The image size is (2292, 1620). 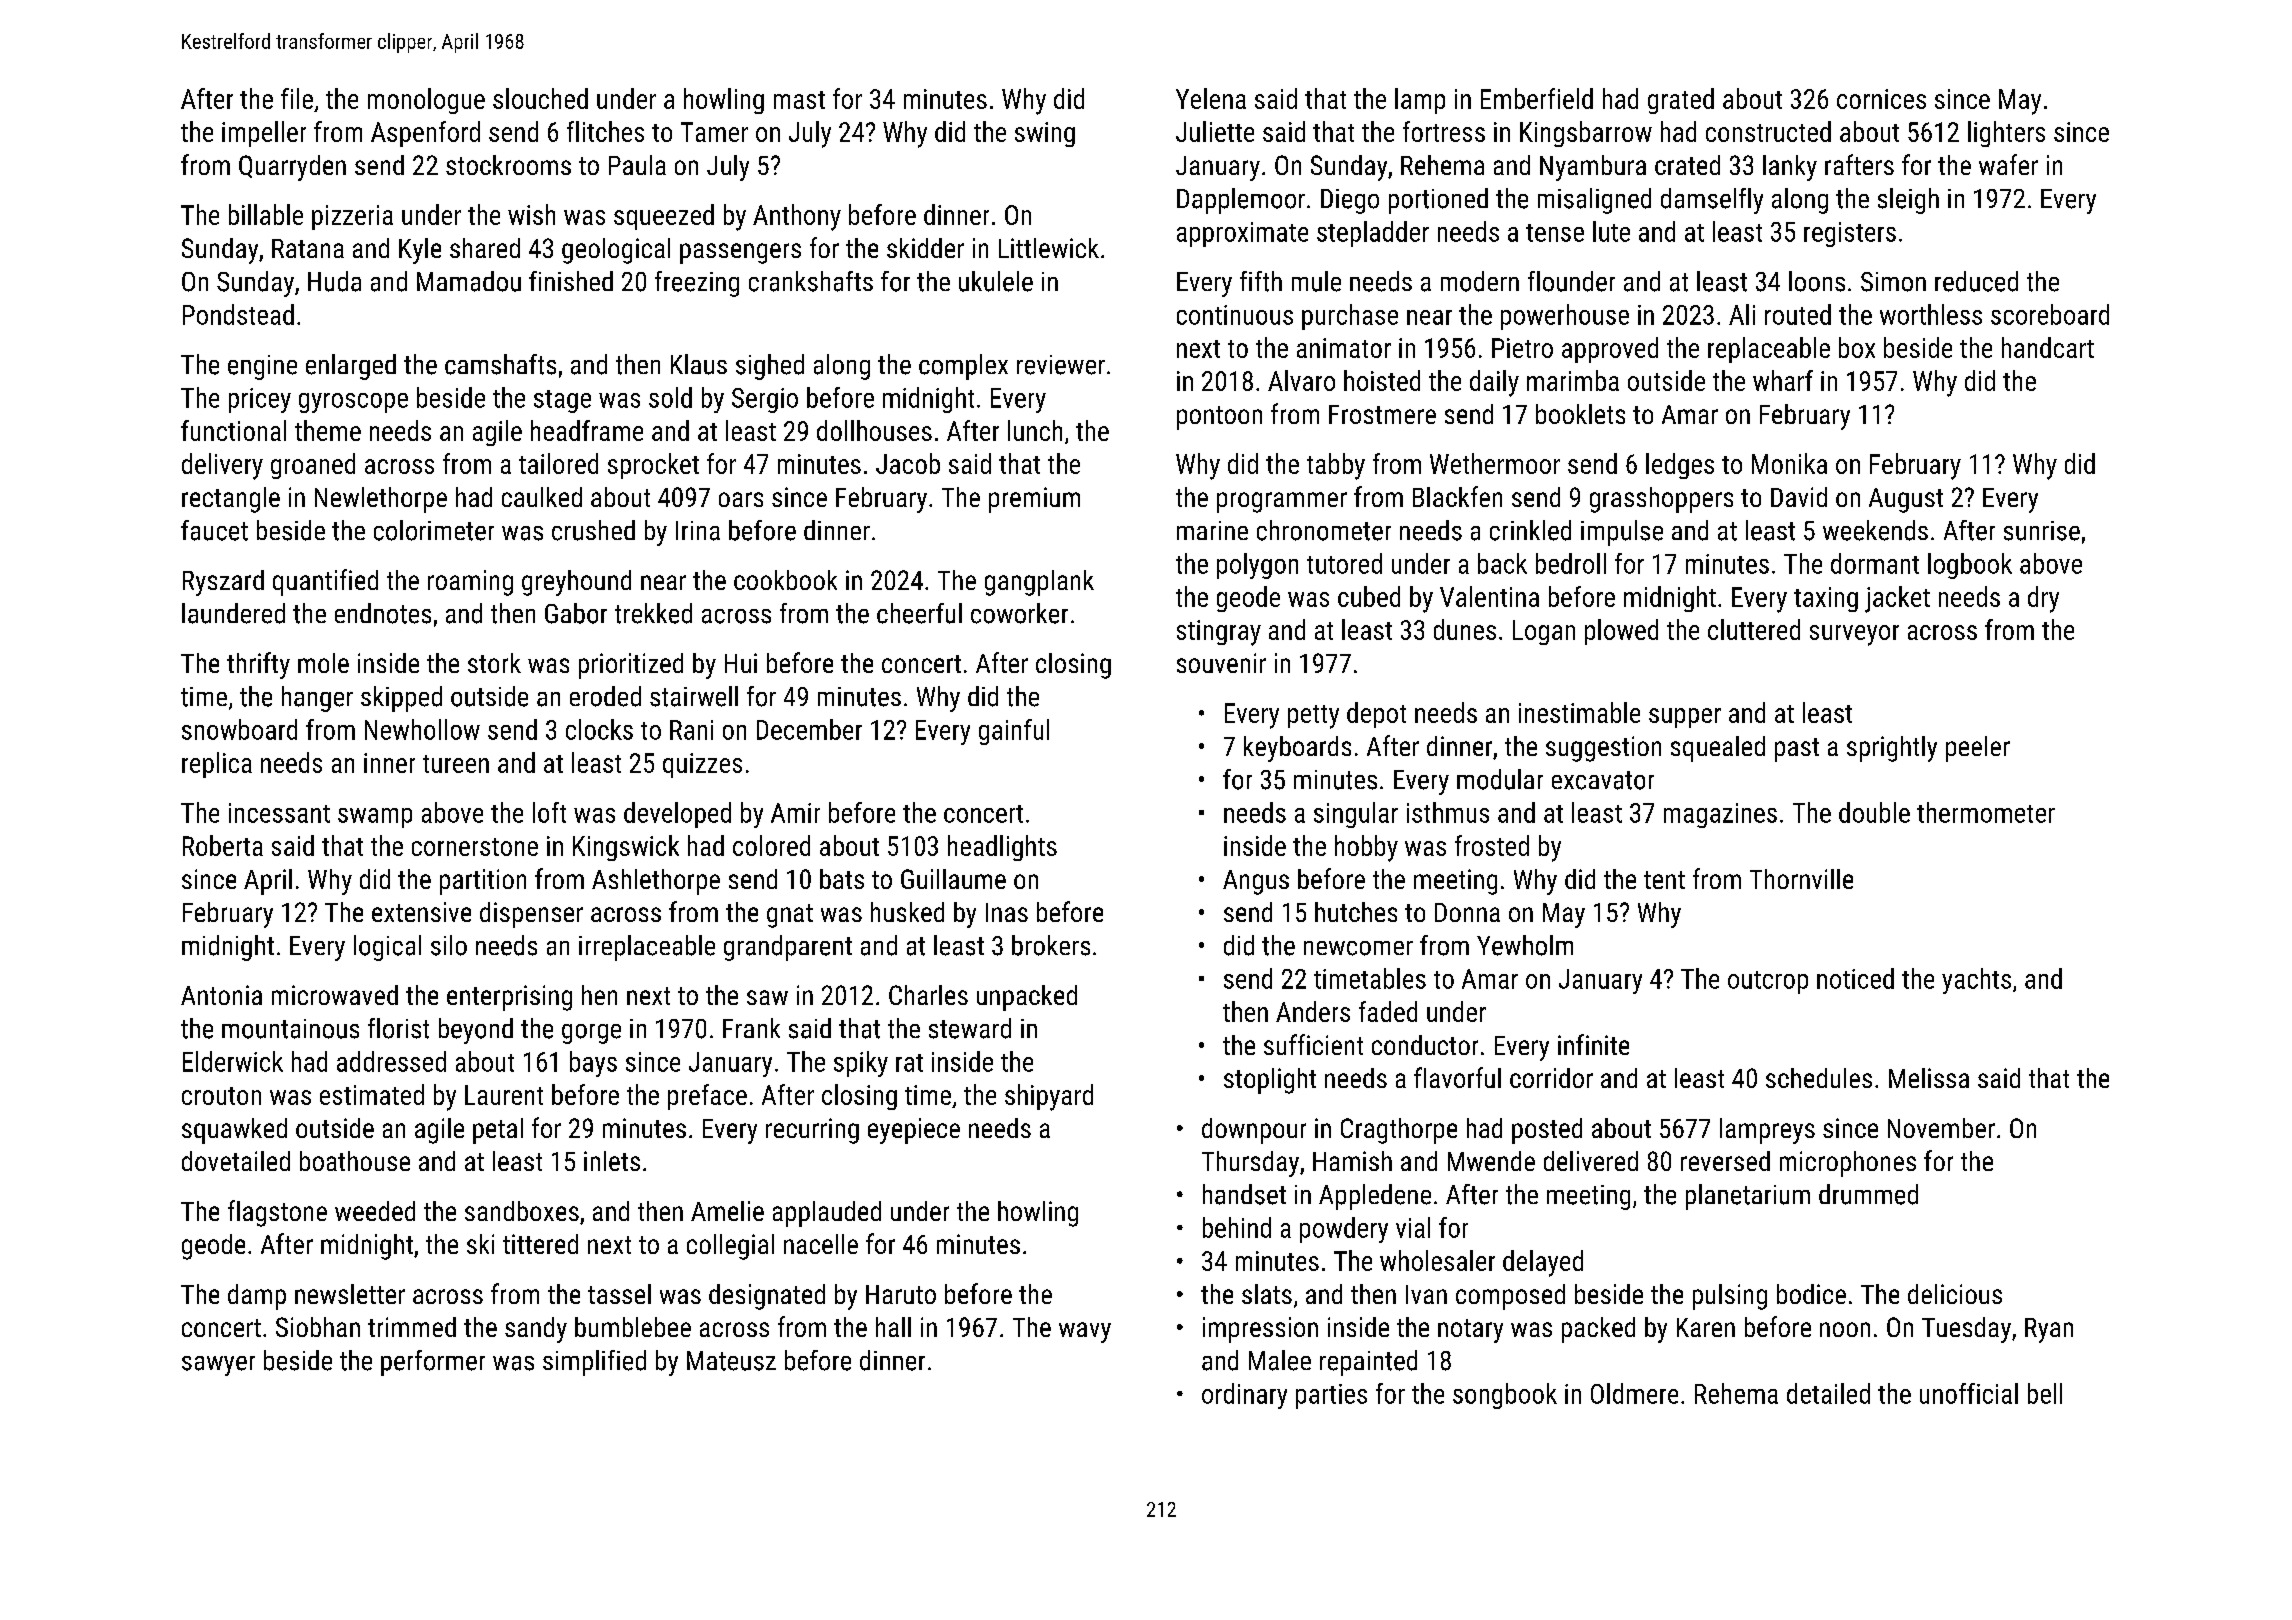 What do you see at coordinates (1621, 632) in the screenshot?
I see `plowed` at bounding box center [1621, 632].
